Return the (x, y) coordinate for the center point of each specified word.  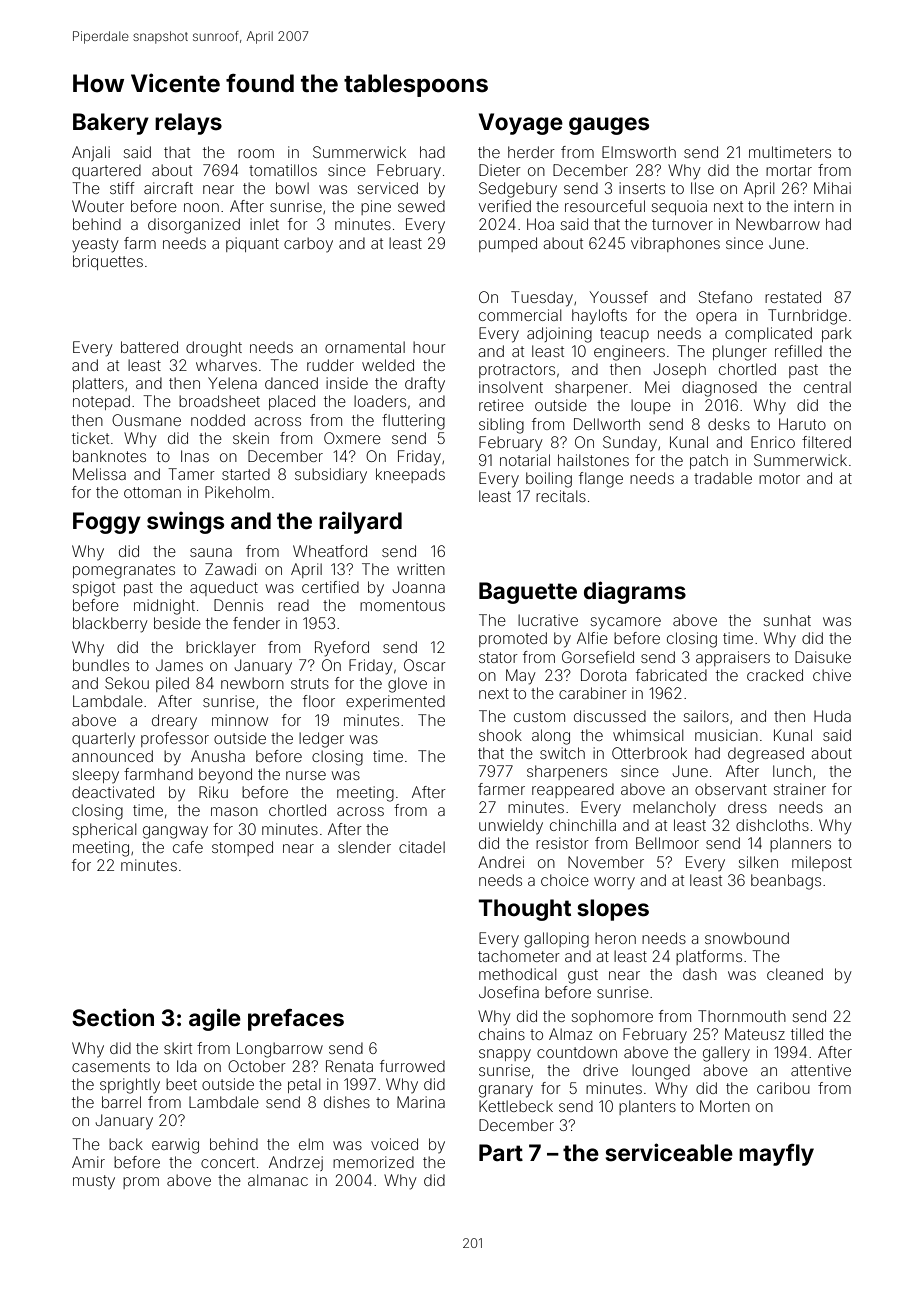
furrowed (412, 1066)
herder (531, 152)
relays (188, 124)
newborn (252, 683)
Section (113, 1017)
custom (539, 716)
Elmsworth (639, 152)
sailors (706, 716)
